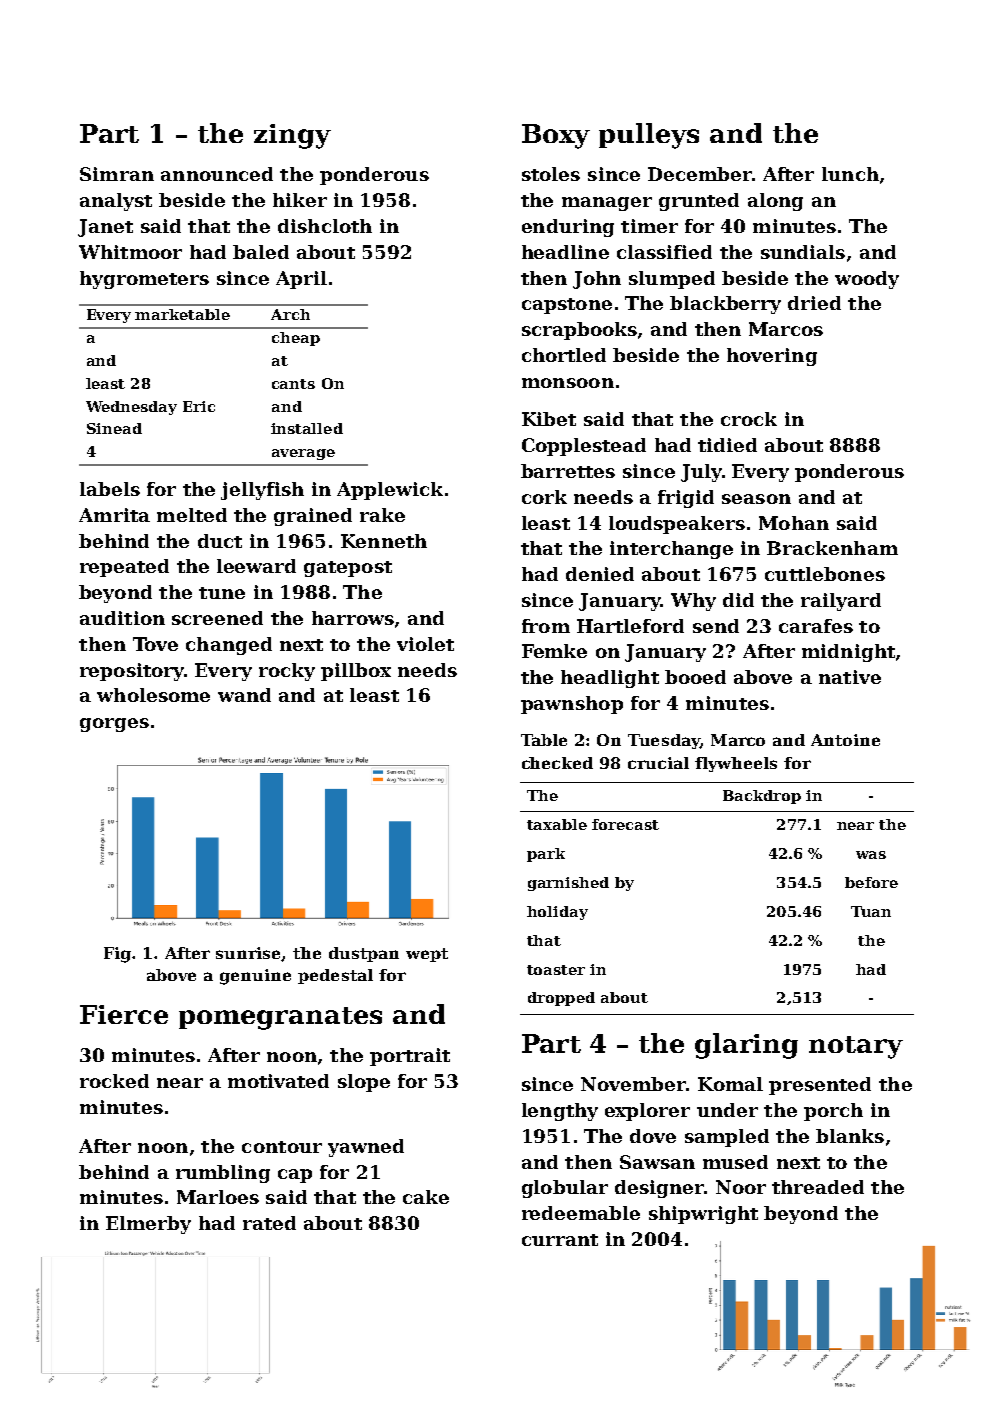  Describe the element at coordinates (818, 1187) in the page. I see `threaded` at that location.
